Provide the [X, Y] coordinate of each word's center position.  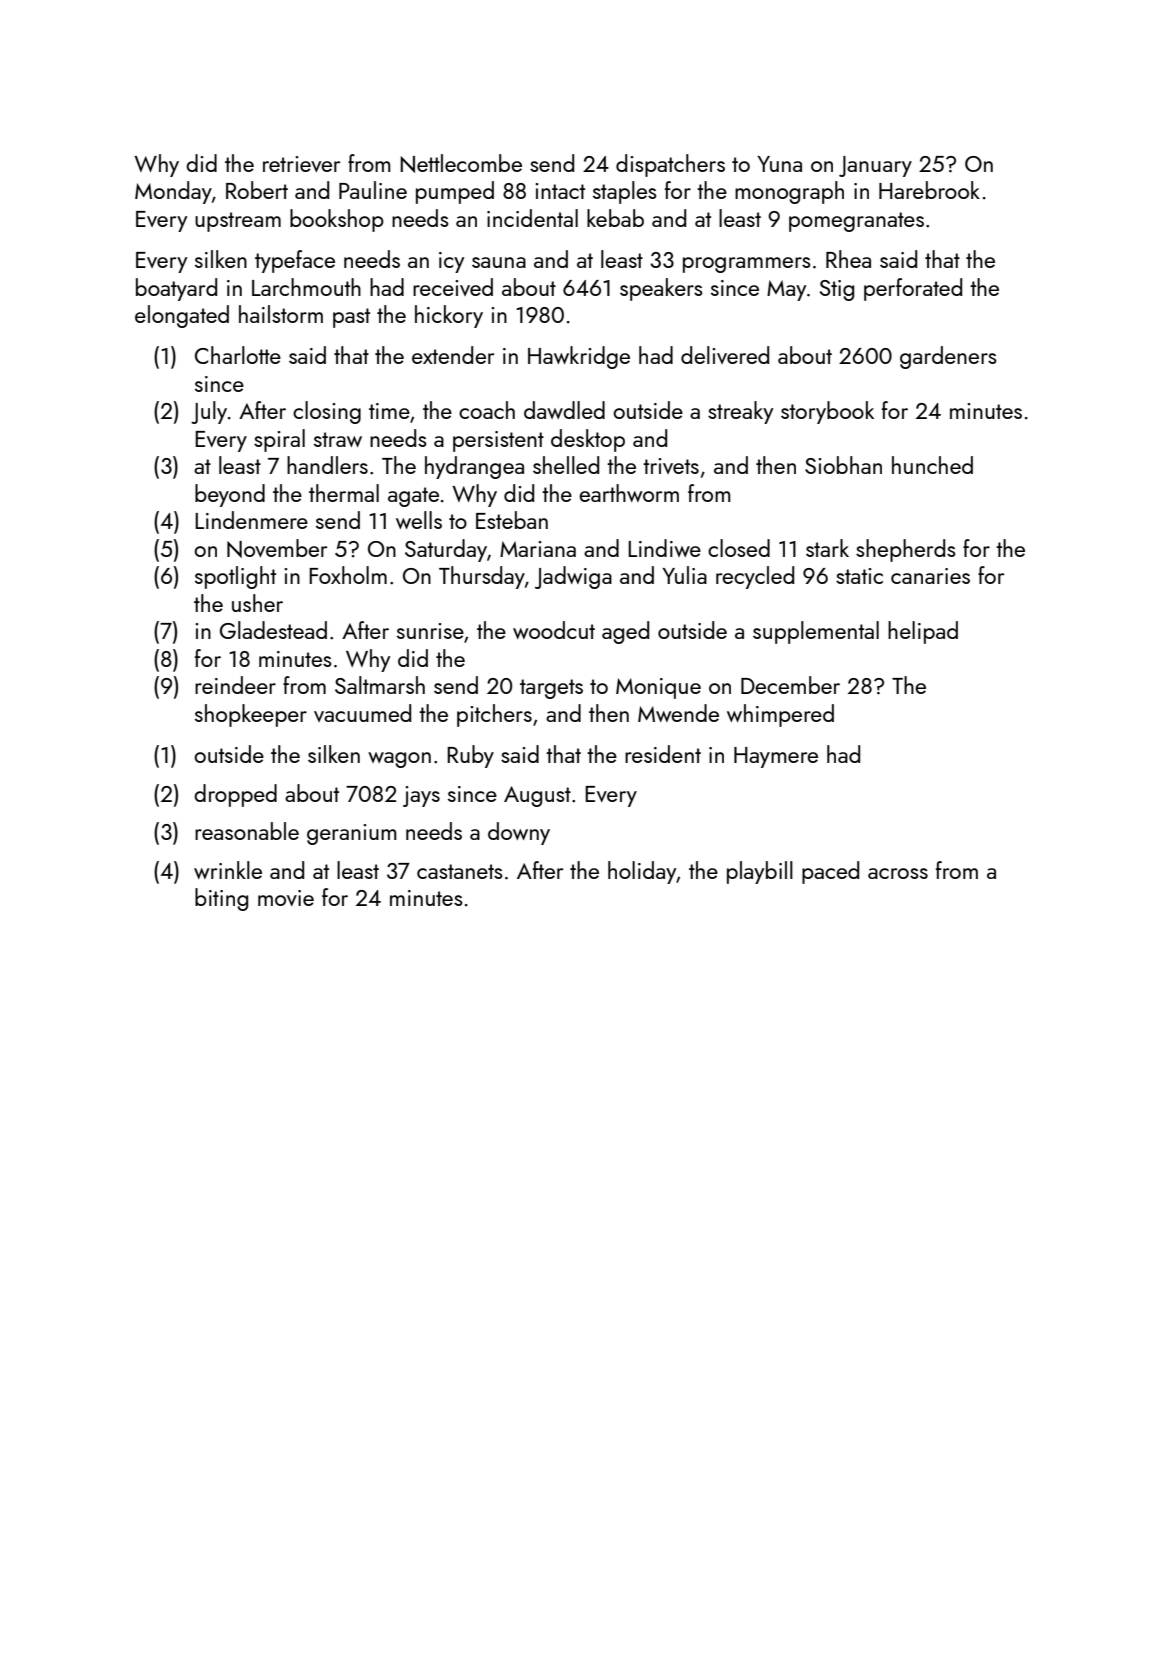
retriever [301, 164]
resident [663, 754]
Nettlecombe [461, 163]
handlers [327, 465]
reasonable [247, 831]
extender [453, 355]
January [875, 166]
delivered [725, 355]
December [790, 685]
